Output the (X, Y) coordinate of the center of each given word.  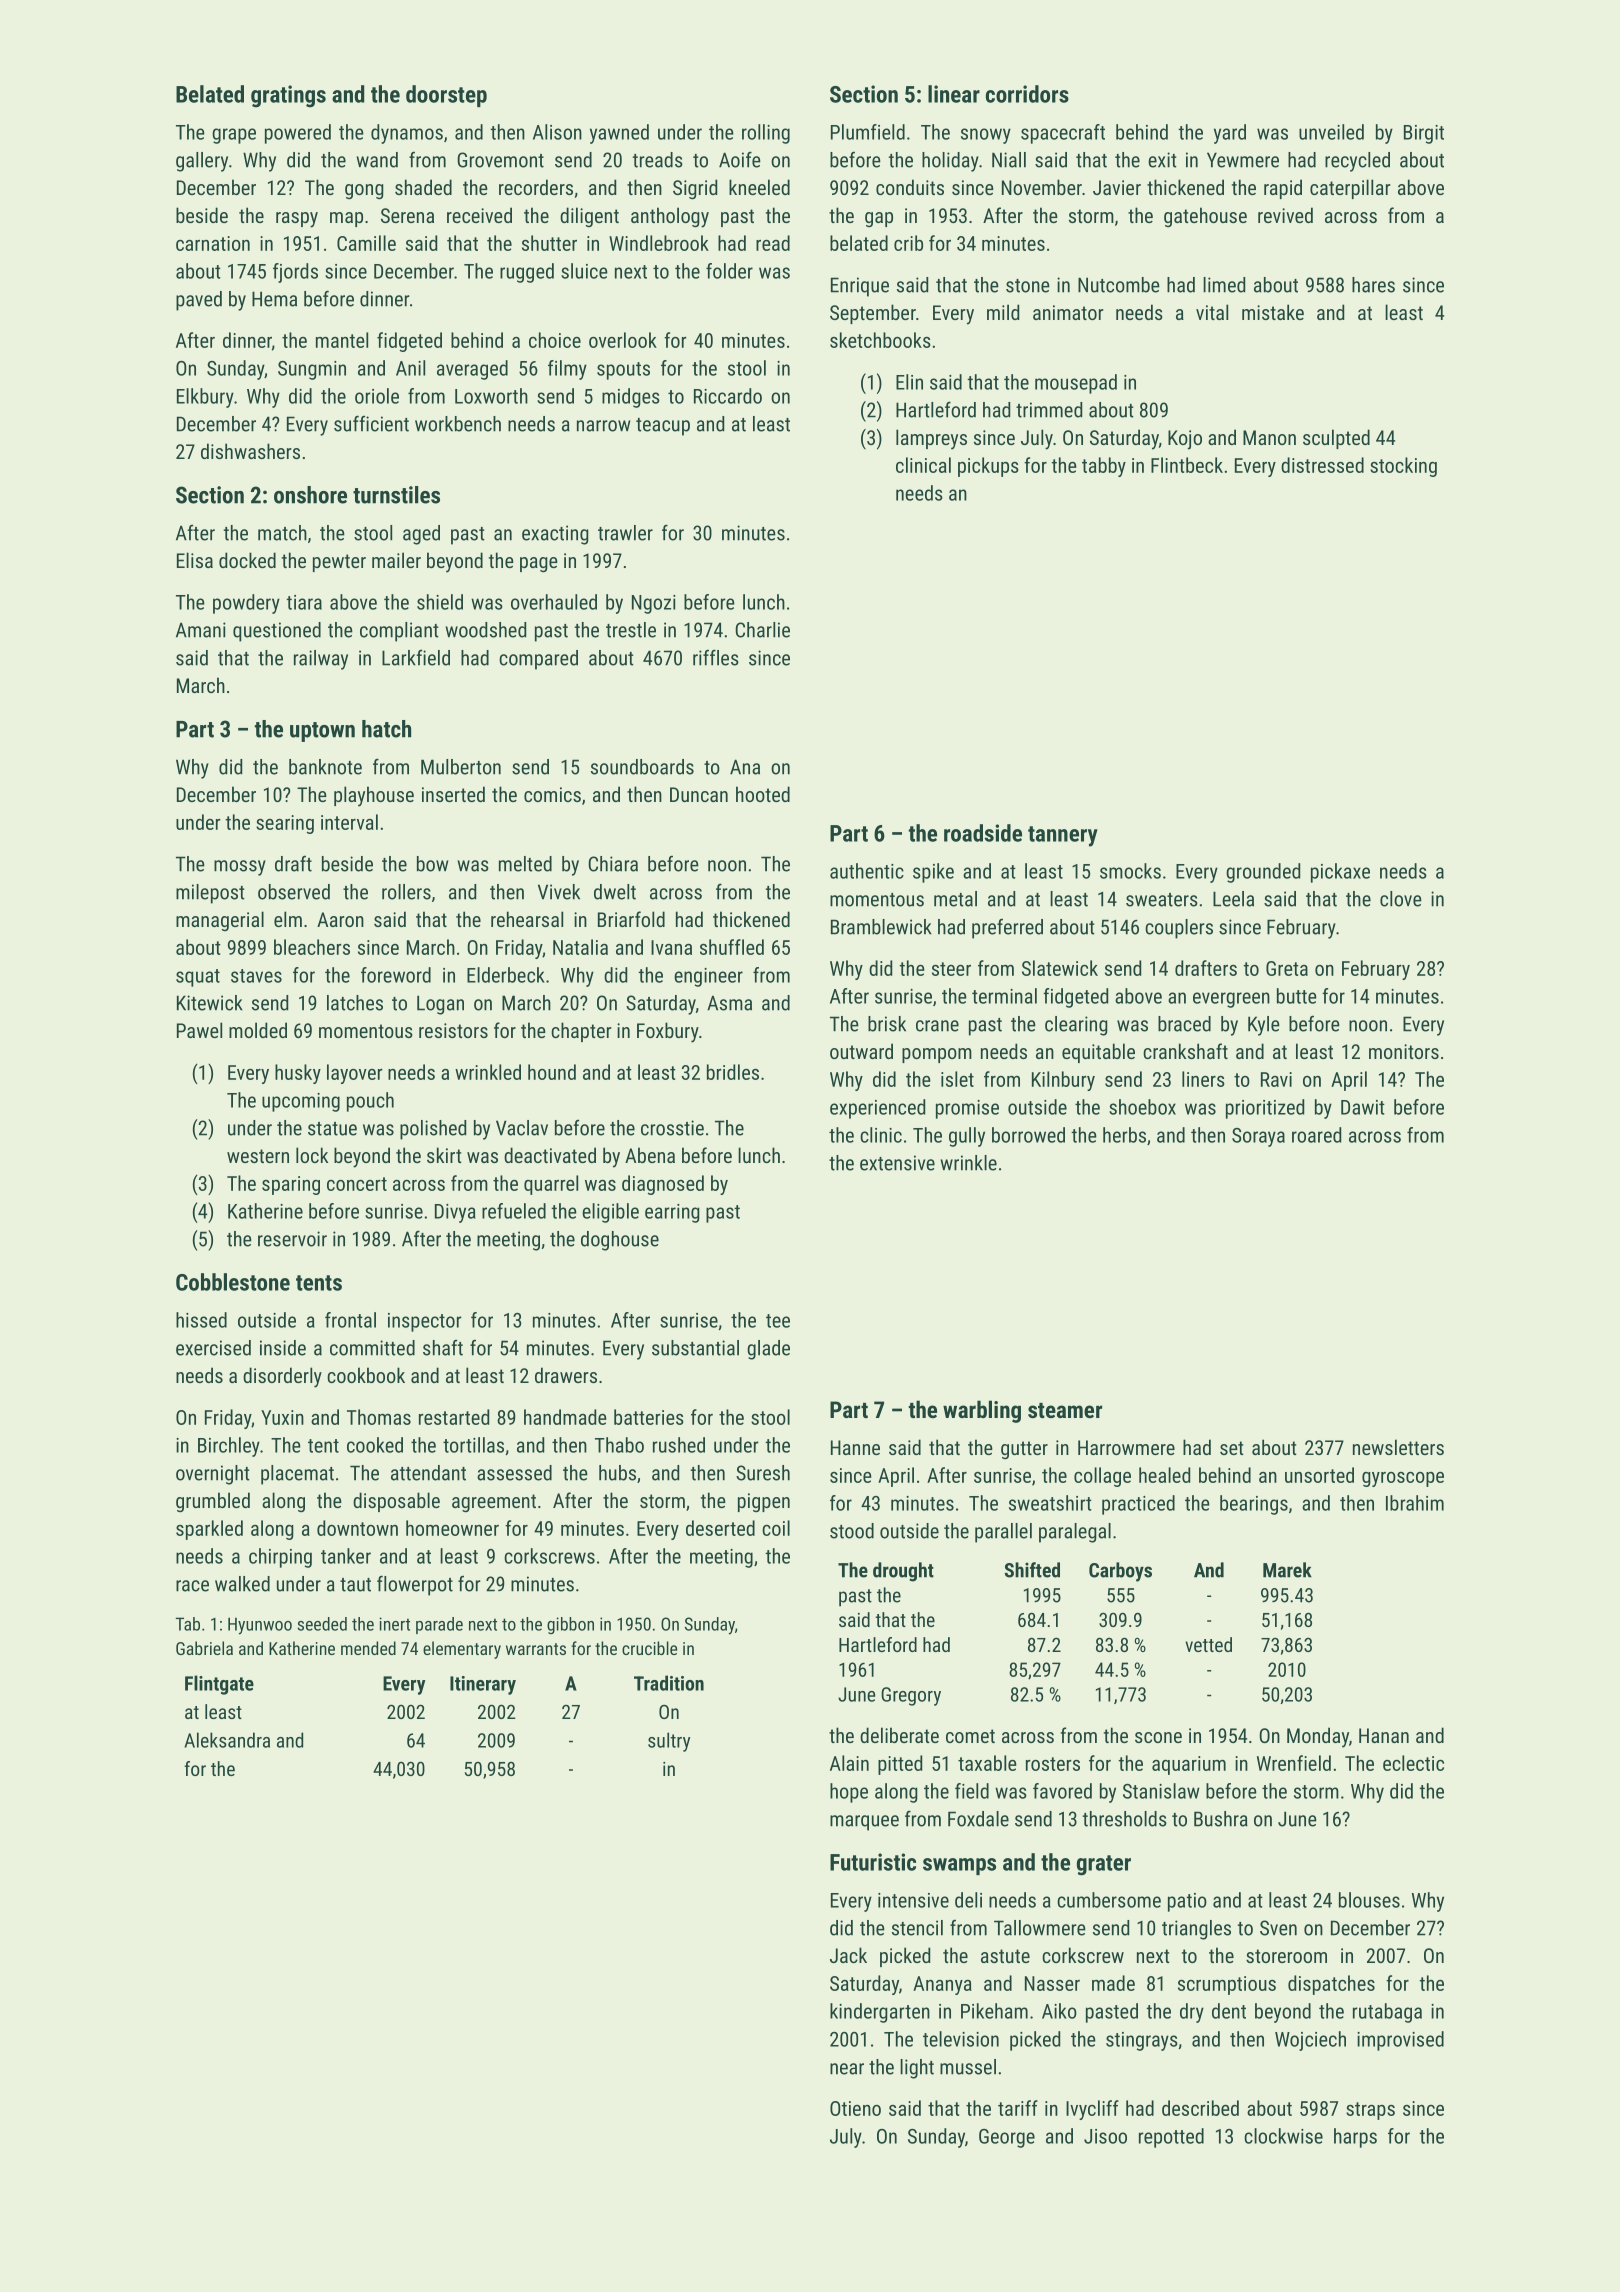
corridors (1027, 94)
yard (1230, 134)
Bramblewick (881, 927)
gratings (288, 96)
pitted (900, 1765)
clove (1401, 899)
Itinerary (483, 1685)
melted (525, 864)
